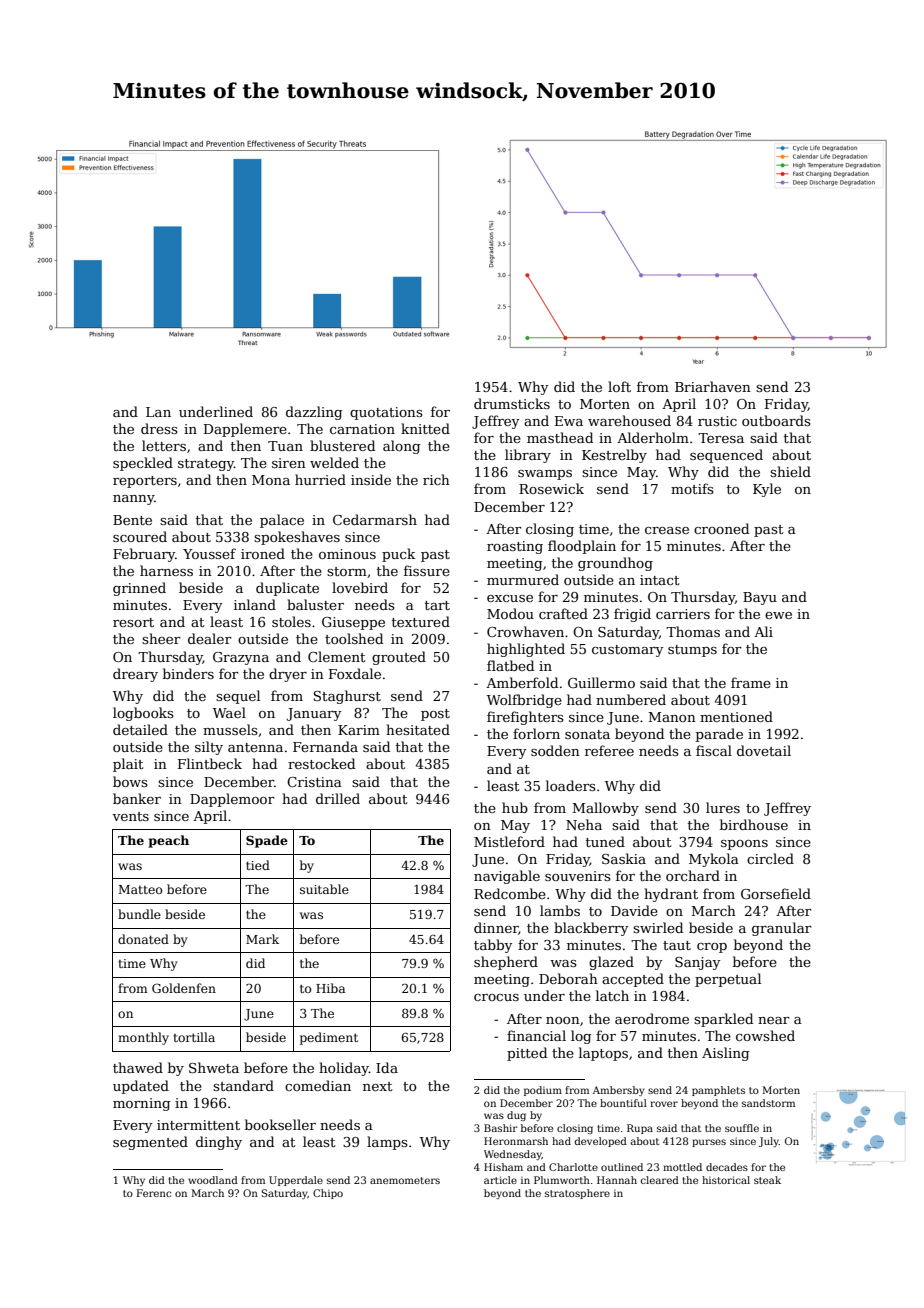 The image size is (924, 1308). What do you see at coordinates (770, 858) in the page?
I see `circled` at bounding box center [770, 858].
